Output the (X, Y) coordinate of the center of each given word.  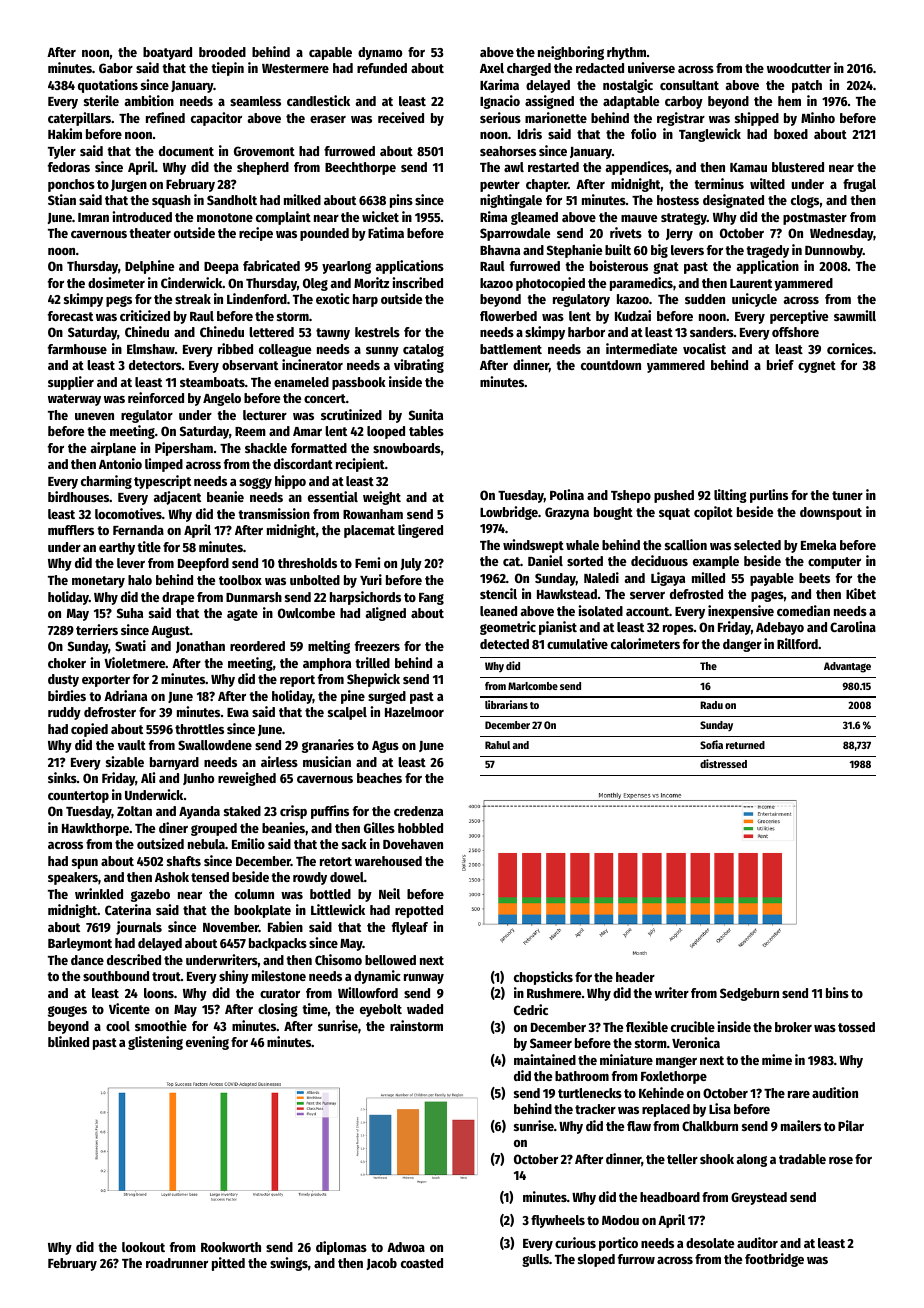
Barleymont (80, 944)
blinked (68, 1041)
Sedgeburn (749, 994)
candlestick (318, 100)
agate (242, 615)
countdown (611, 365)
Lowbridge (509, 513)
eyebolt (381, 1010)
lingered (420, 531)
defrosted (696, 594)
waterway (74, 400)
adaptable (631, 102)
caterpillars (79, 119)
